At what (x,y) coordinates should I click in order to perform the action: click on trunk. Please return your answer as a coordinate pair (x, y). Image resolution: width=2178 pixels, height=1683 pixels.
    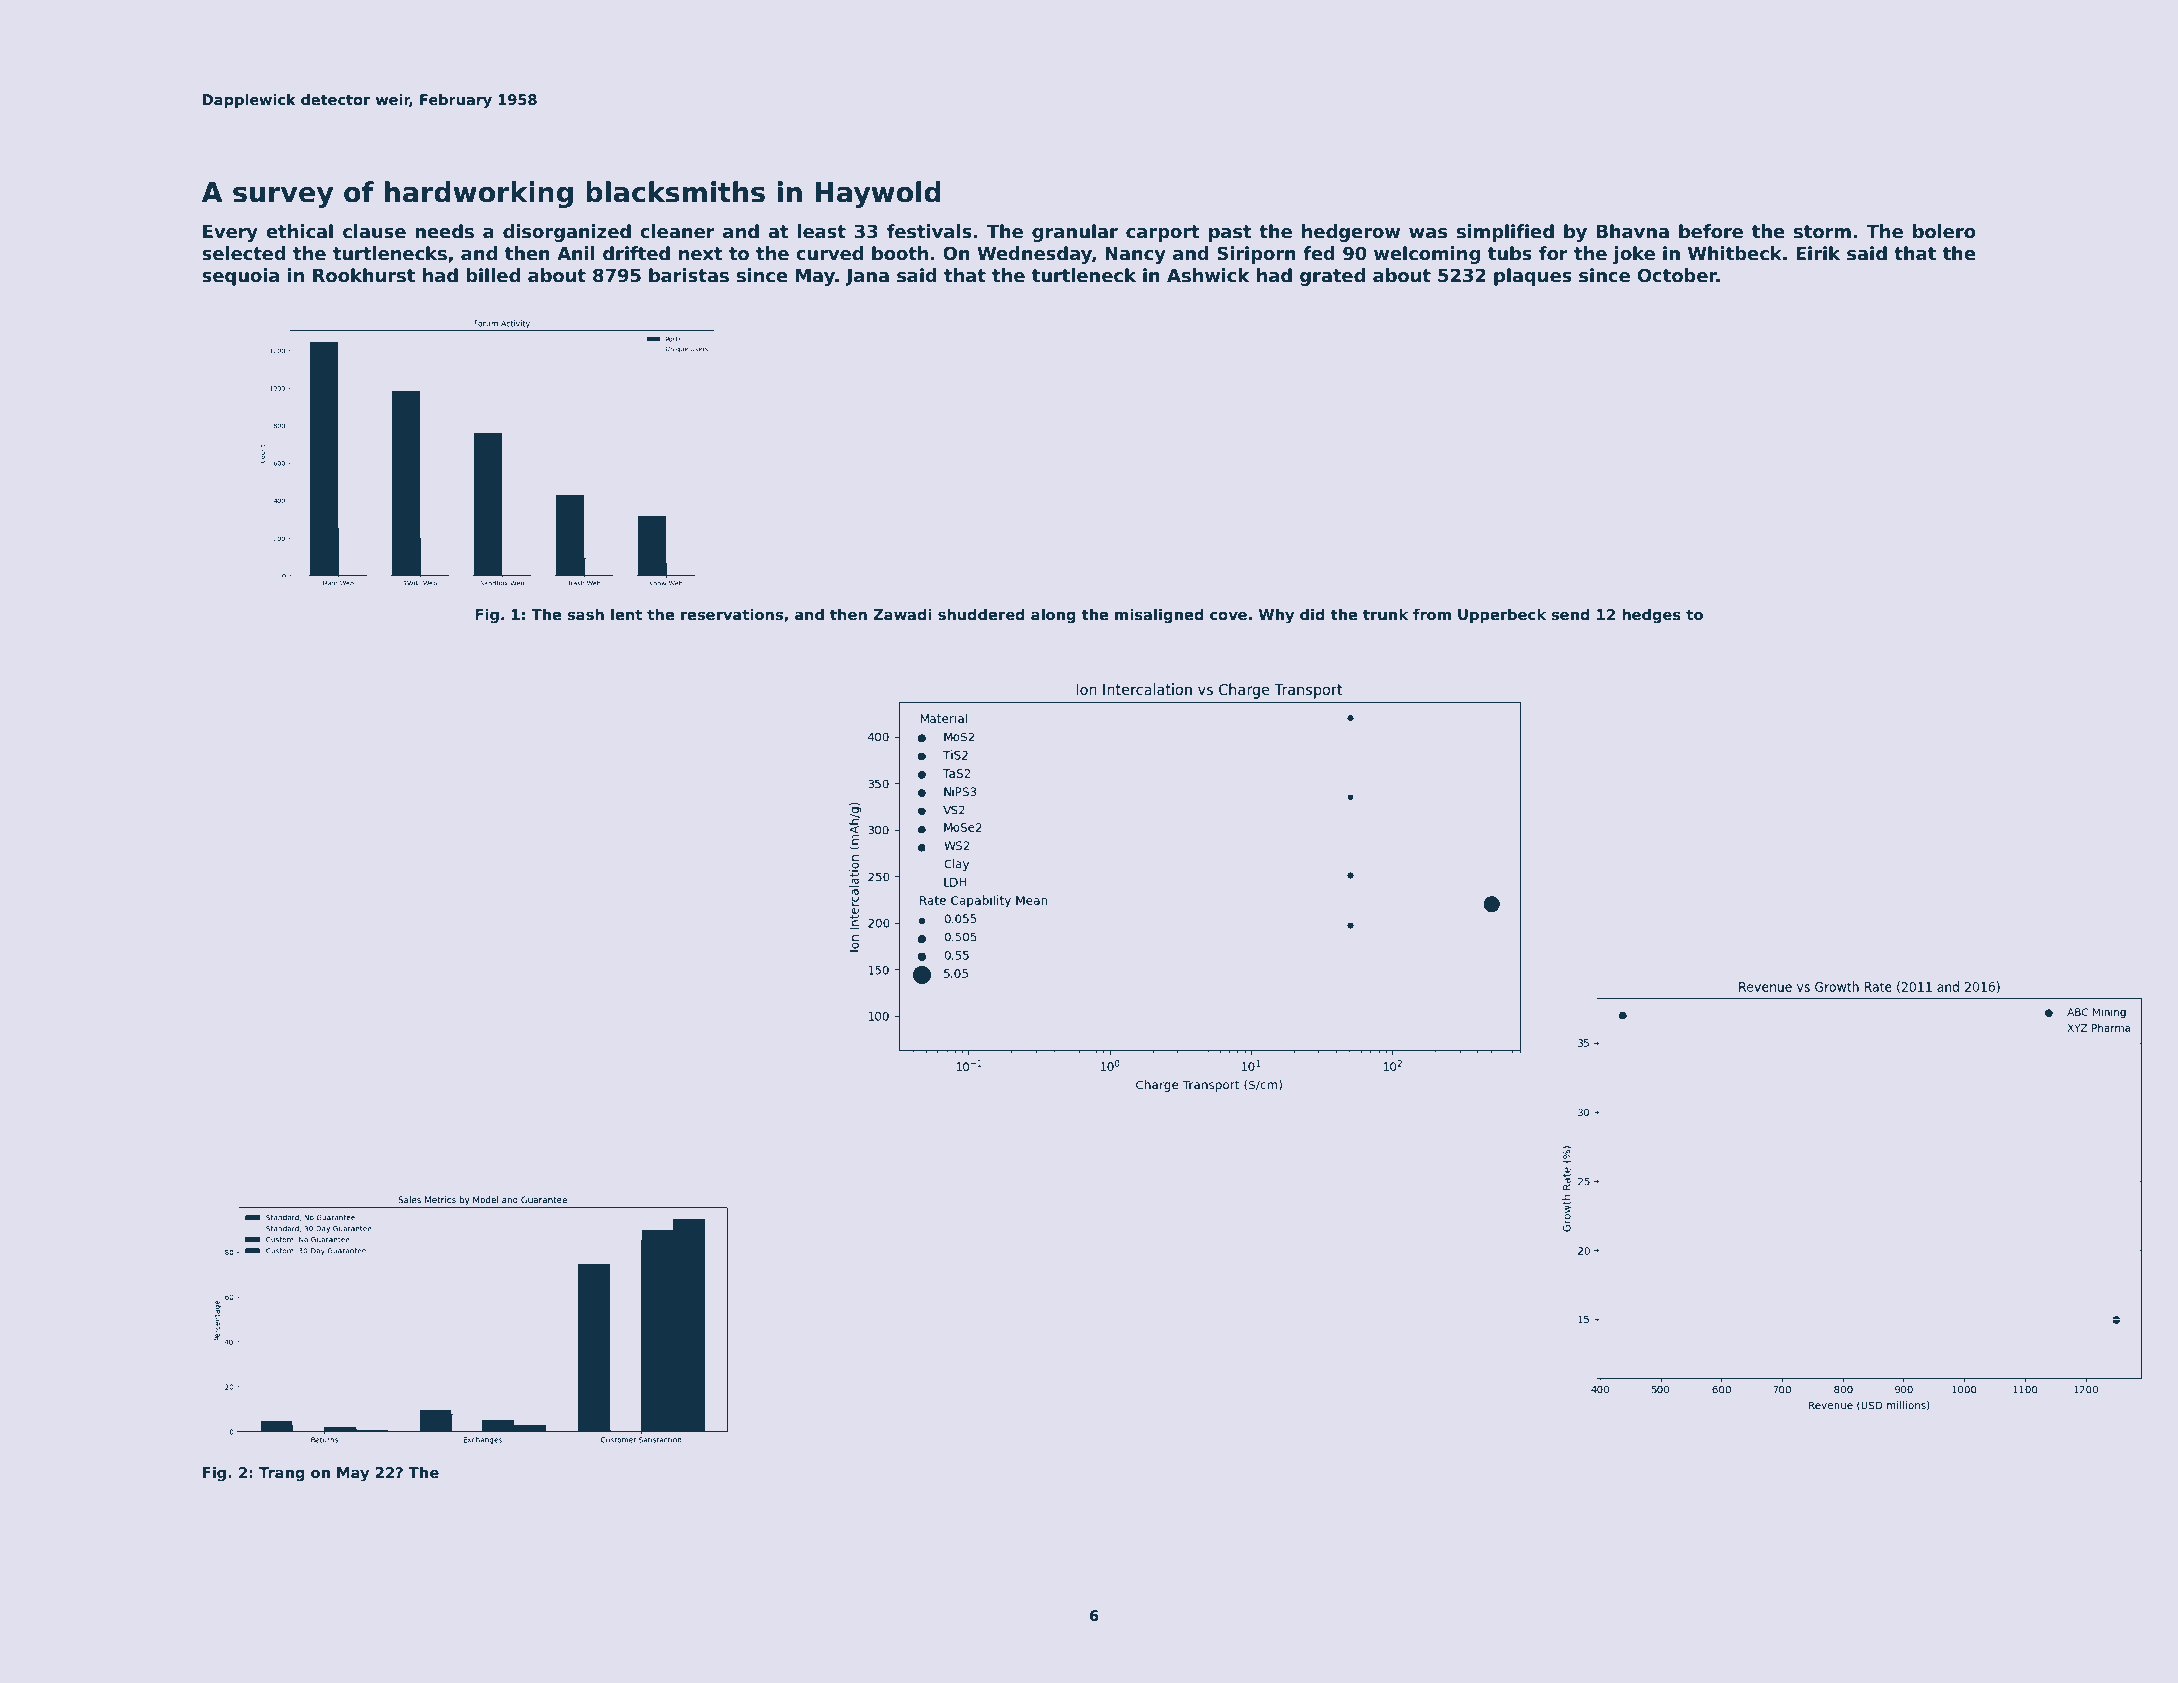
    Looking at the image, I should click on (1385, 614).
